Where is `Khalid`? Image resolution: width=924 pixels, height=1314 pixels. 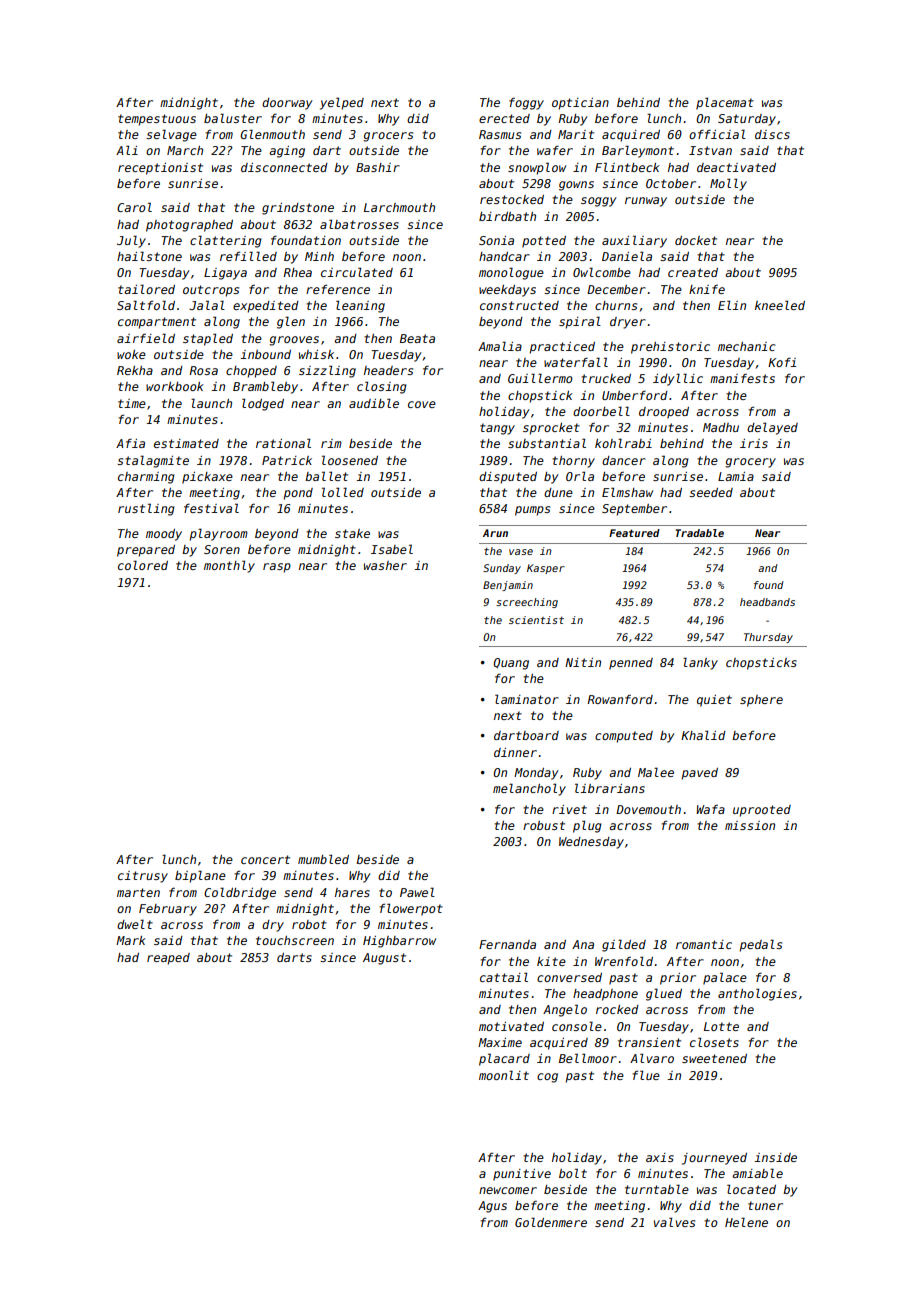
Khalid is located at coordinates (703, 735).
